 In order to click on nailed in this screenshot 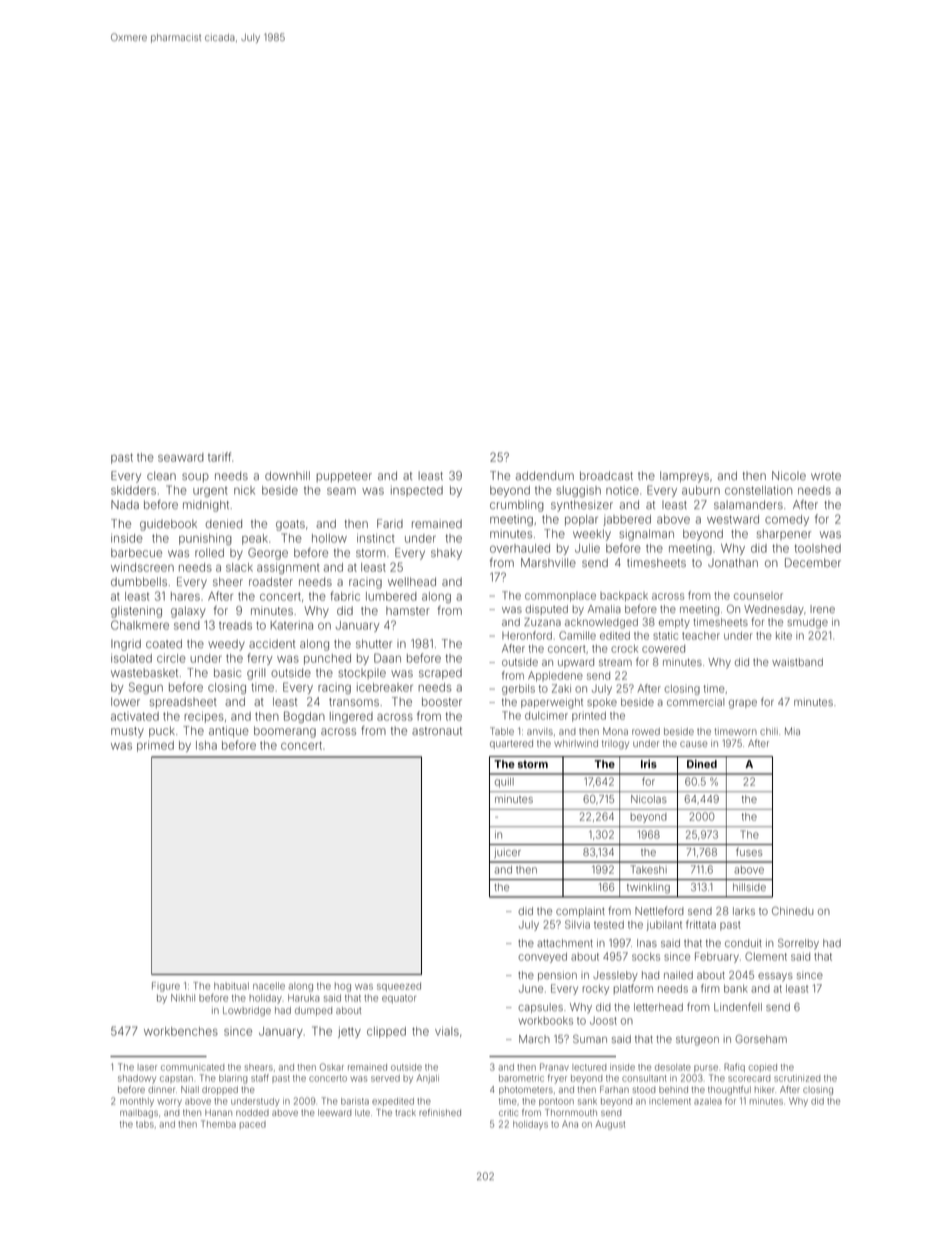, I will do `click(678, 975)`.
